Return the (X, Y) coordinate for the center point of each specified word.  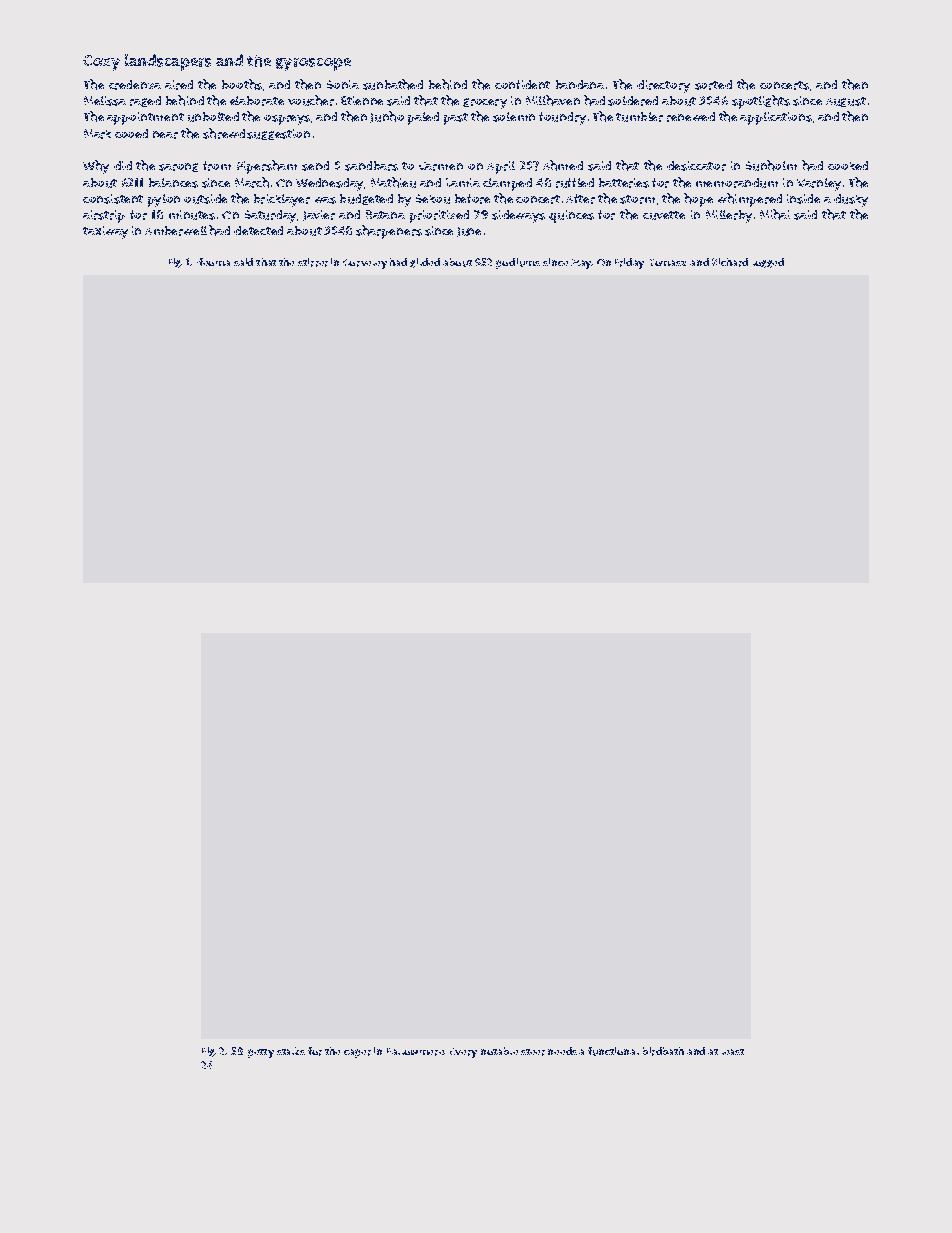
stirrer (313, 262)
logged (768, 263)
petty (261, 1053)
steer (533, 1052)
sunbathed (393, 84)
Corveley (365, 264)
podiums (518, 263)
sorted (713, 85)
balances (173, 183)
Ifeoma (213, 262)
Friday (629, 263)
